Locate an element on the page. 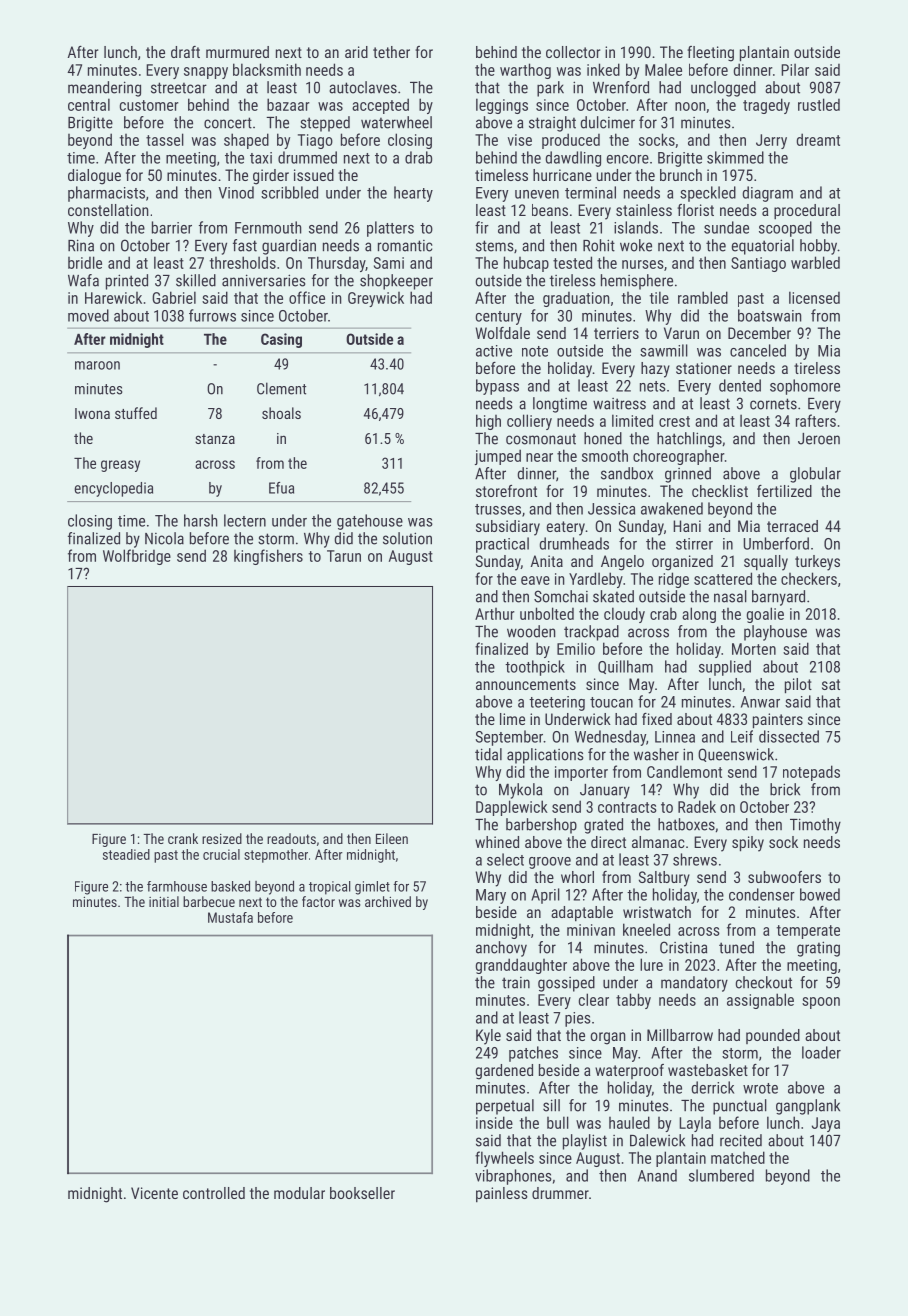 The height and width of the image is (1316, 908). hearty is located at coordinates (413, 194).
